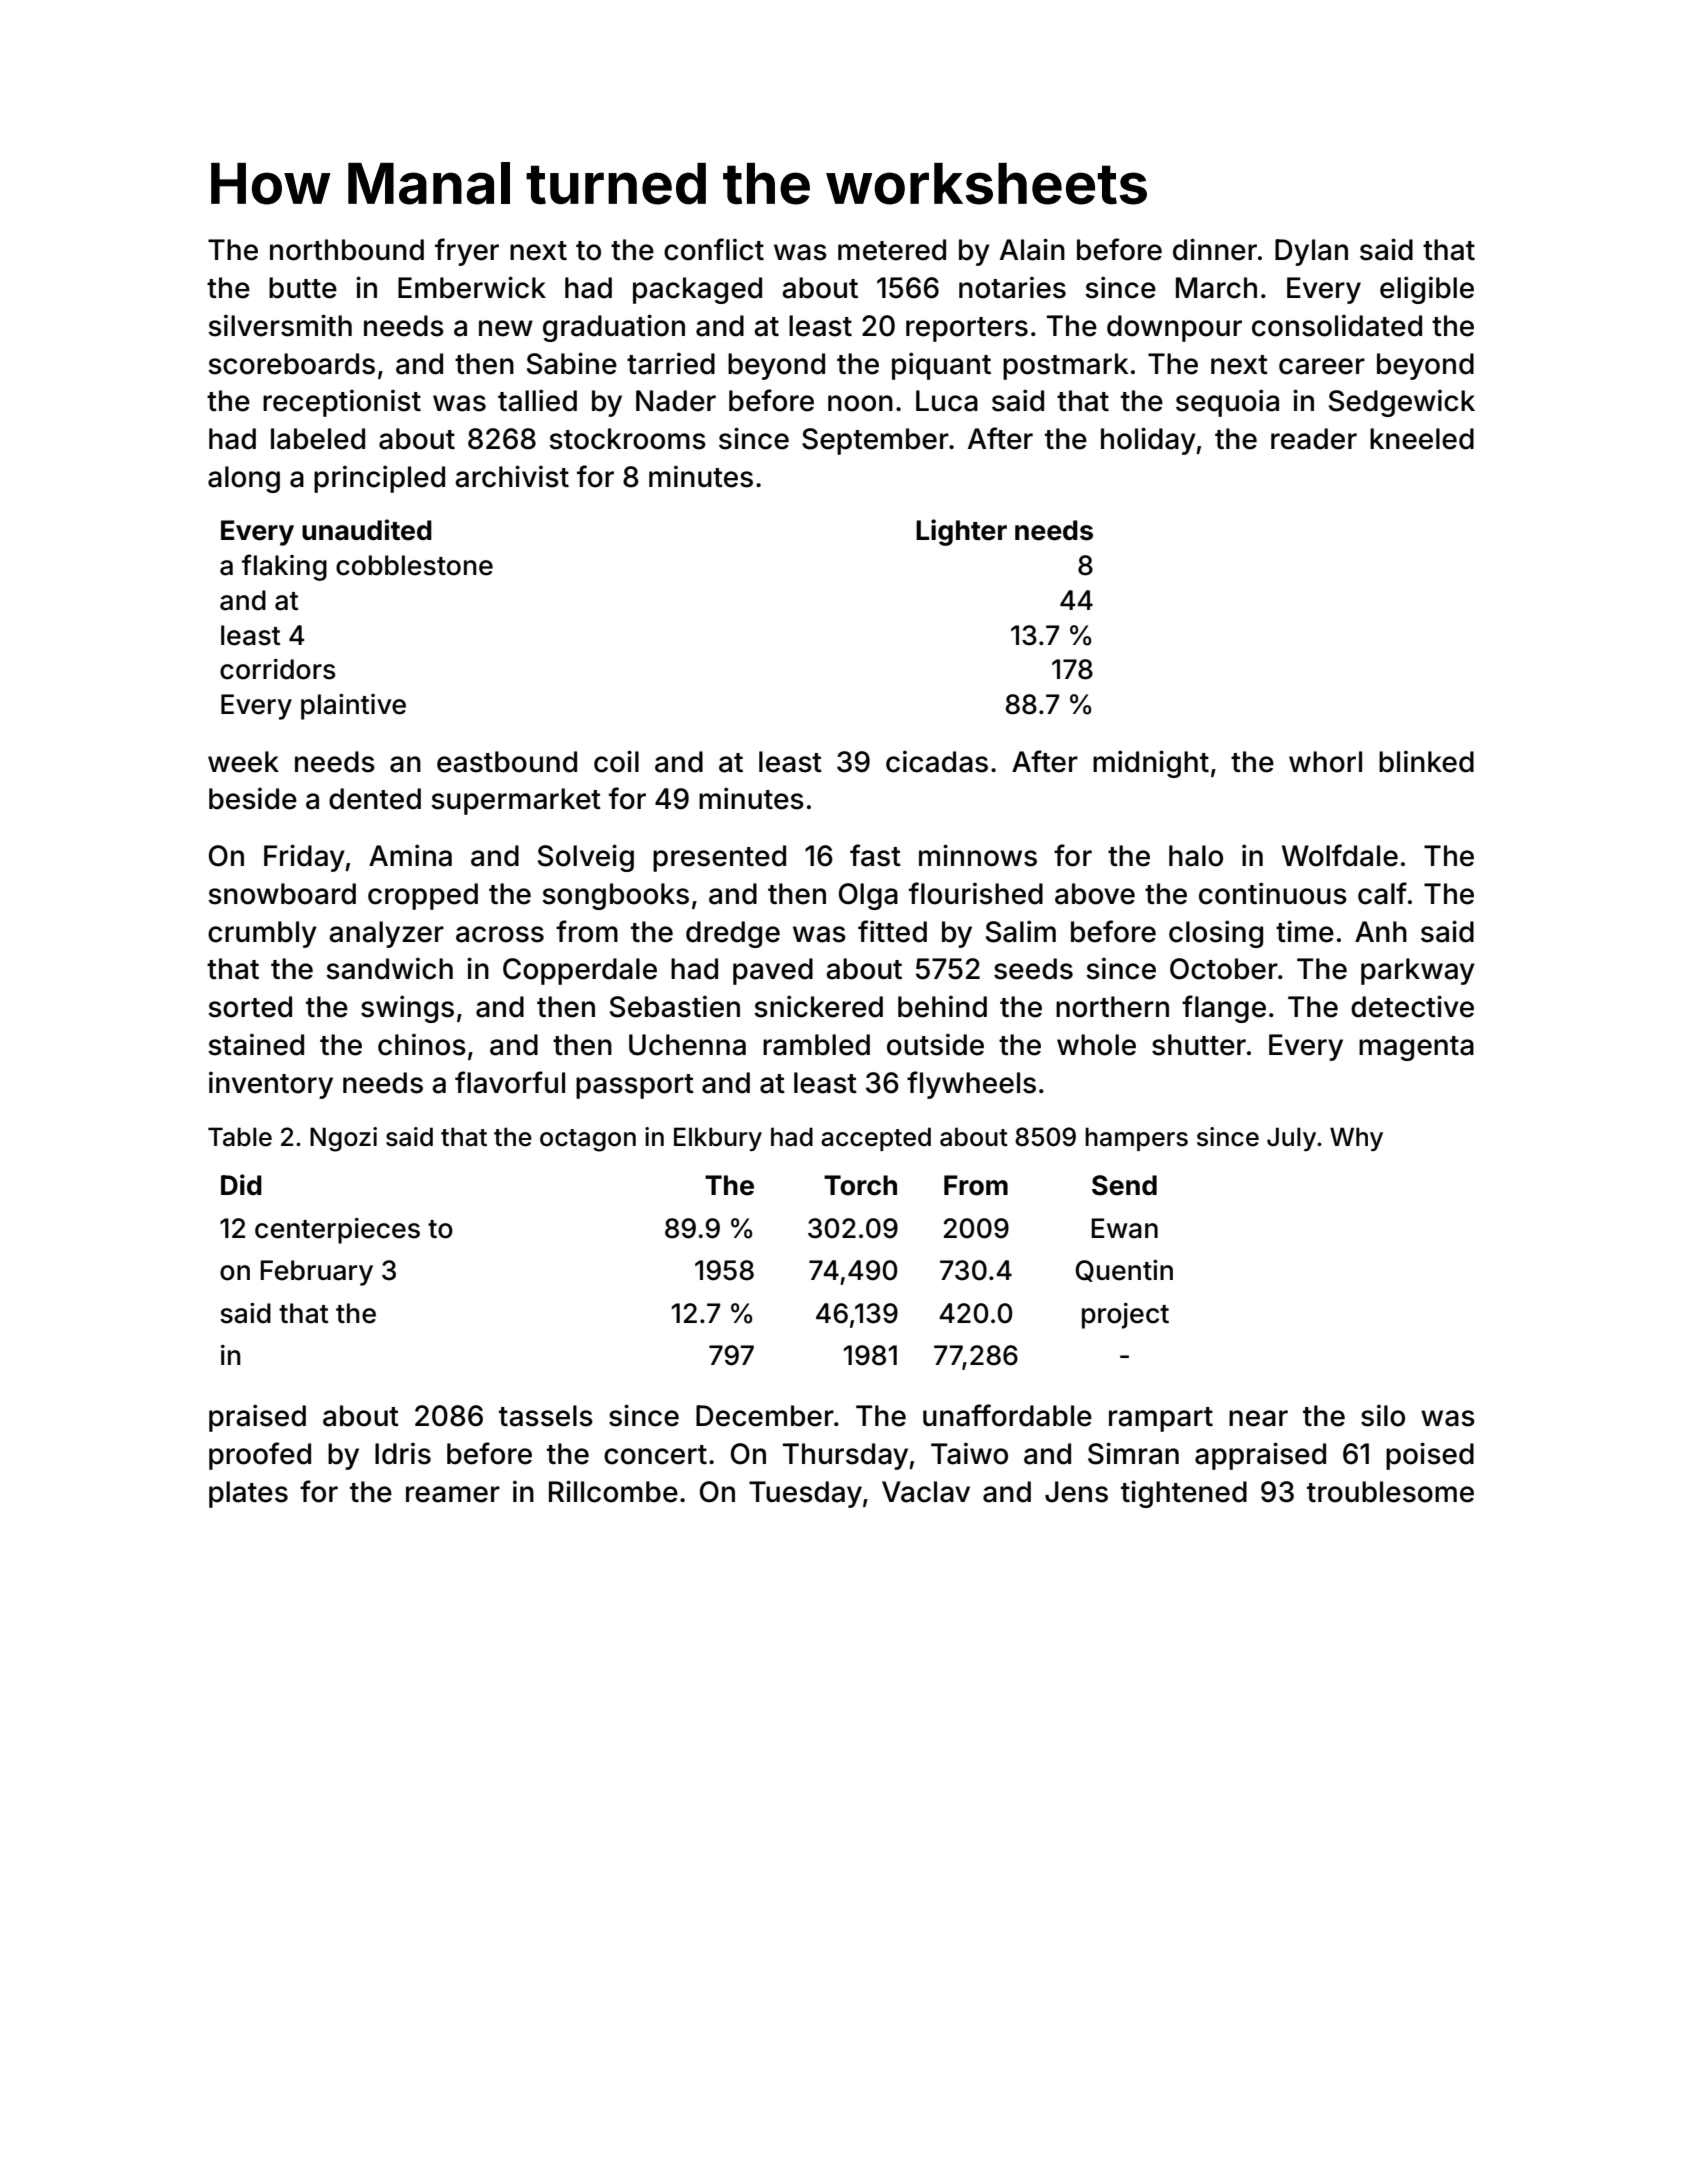 The image size is (1683, 2178). Describe the element at coordinates (1258, 1418) in the image. I see `near` at that location.
